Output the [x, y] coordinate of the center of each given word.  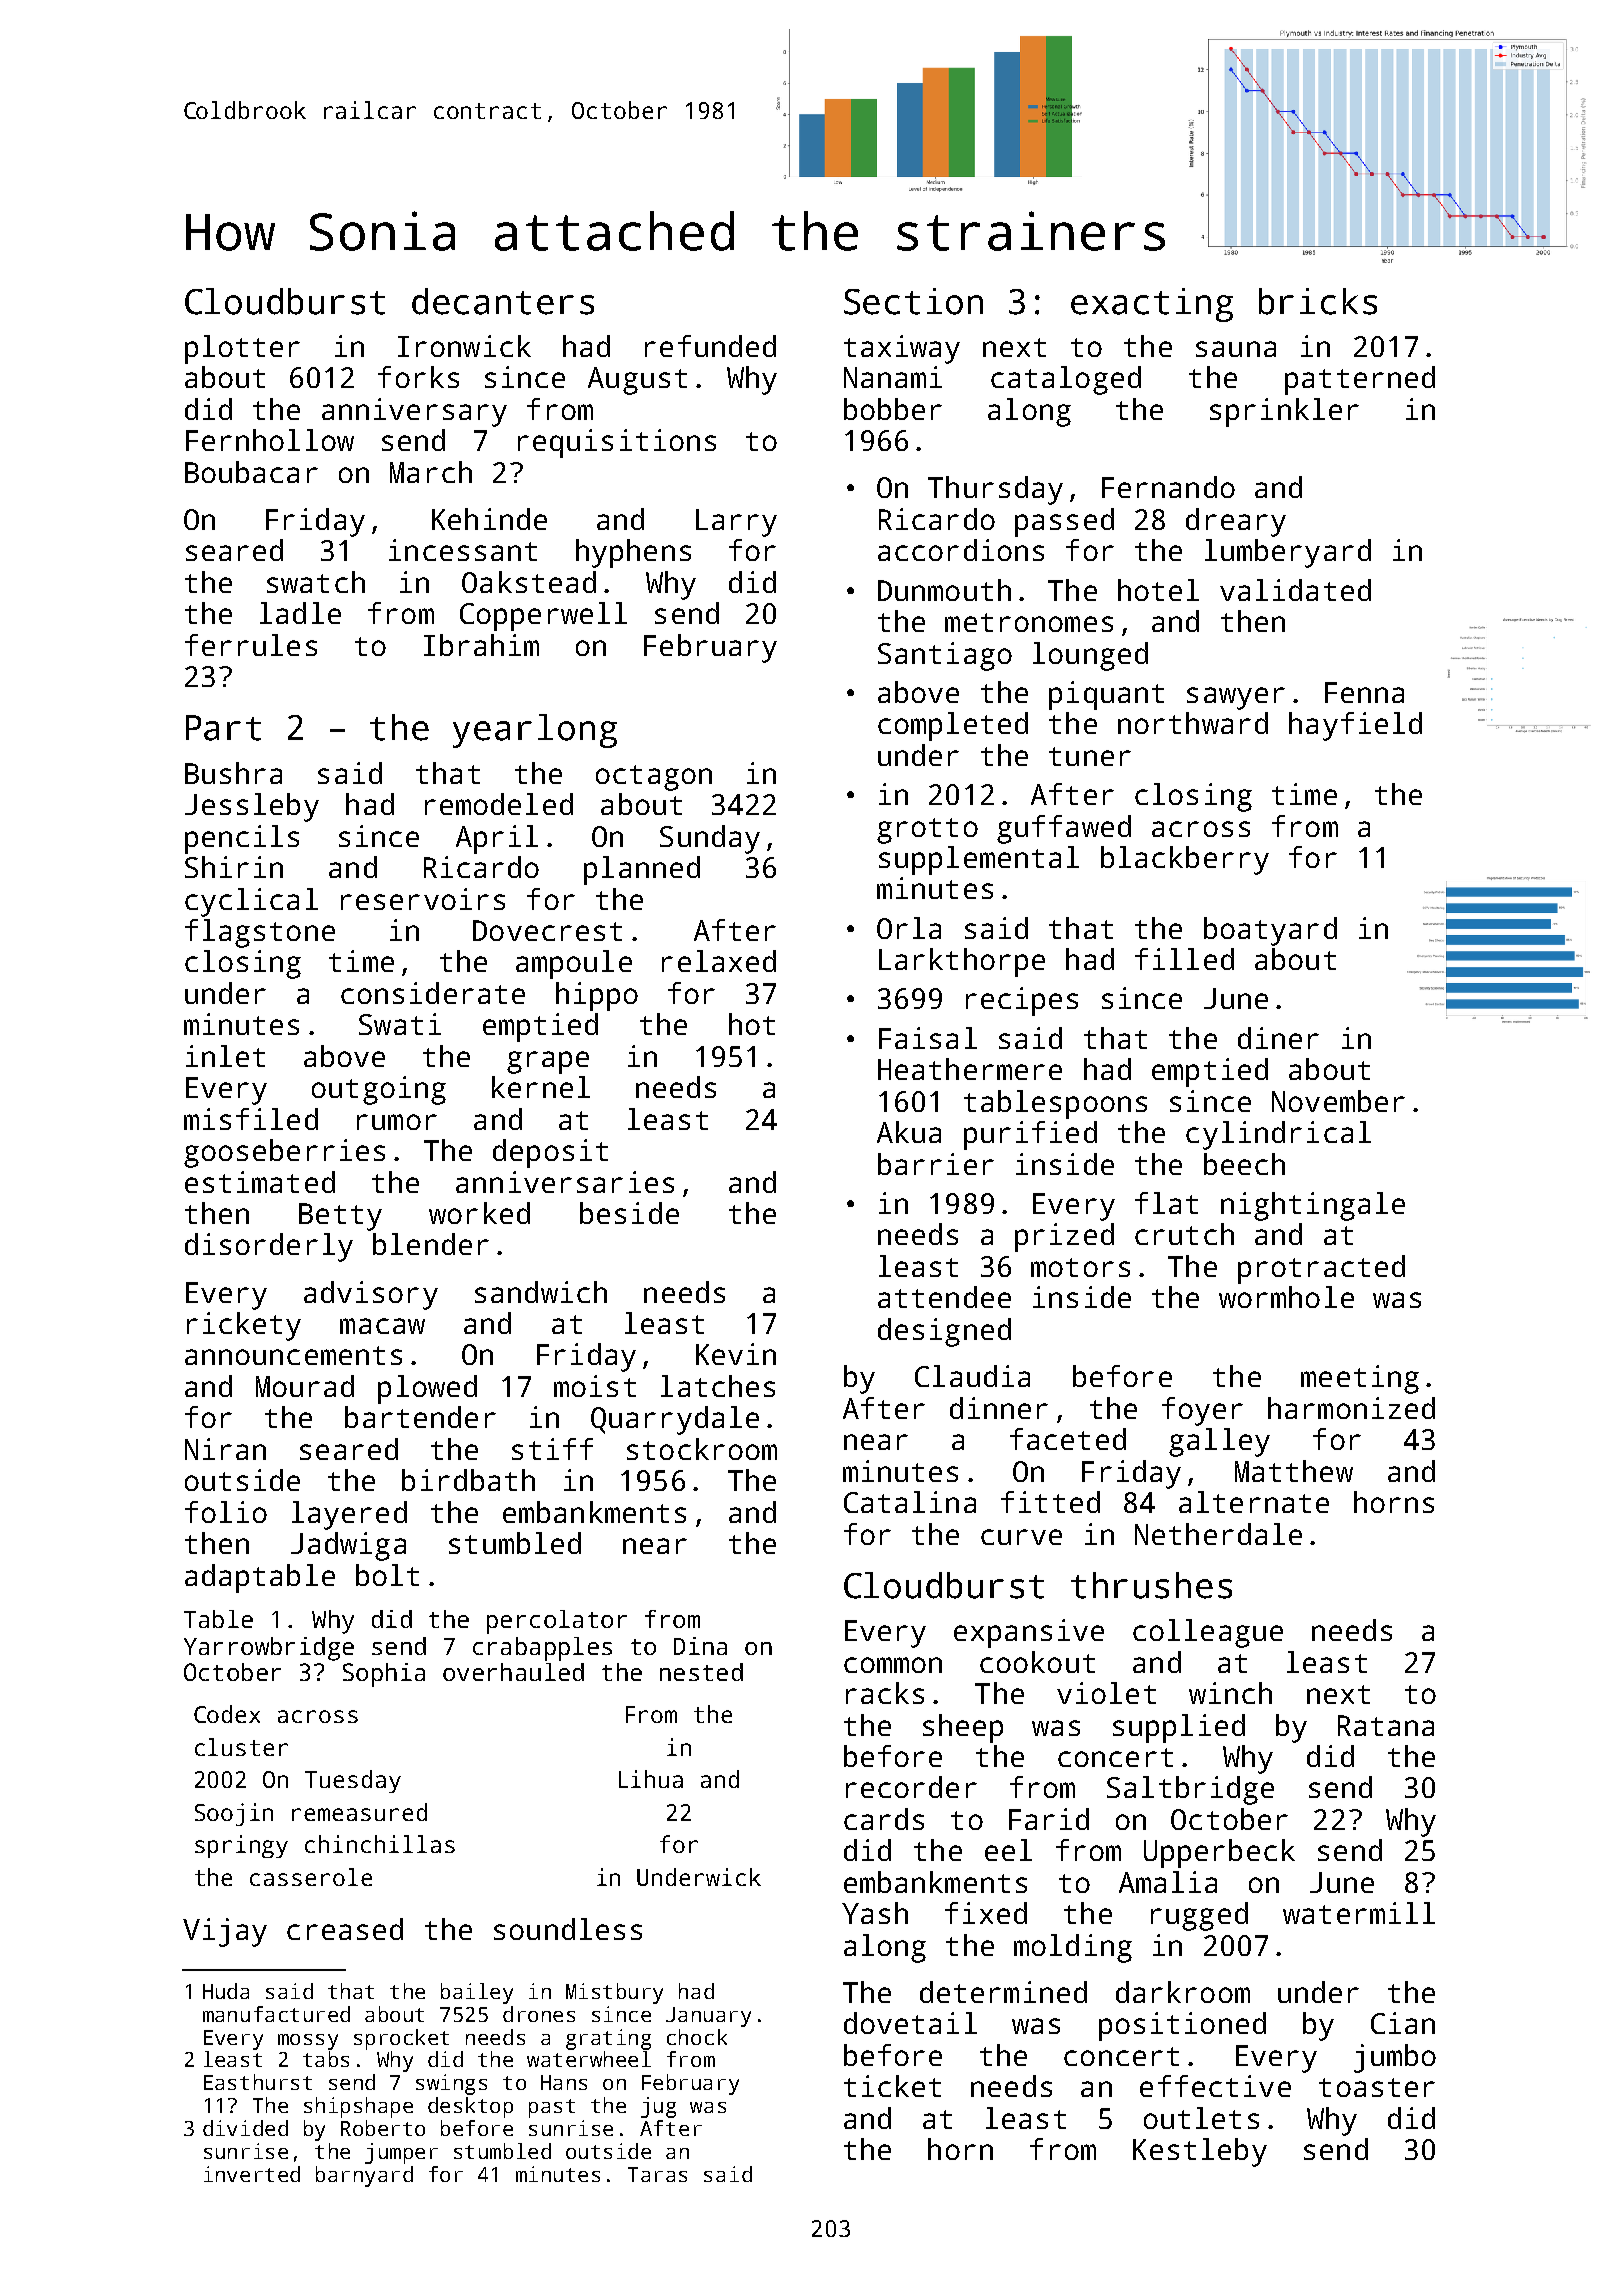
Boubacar [251, 472]
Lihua [651, 1779]
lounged [1090, 656]
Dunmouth [944, 590]
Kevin [736, 1354]
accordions [961, 550]
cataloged [1066, 380]
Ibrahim [481, 645]
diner [1278, 1038]
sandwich [541, 1292]
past [552, 2108]
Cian [1403, 2023]
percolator [557, 1622]
